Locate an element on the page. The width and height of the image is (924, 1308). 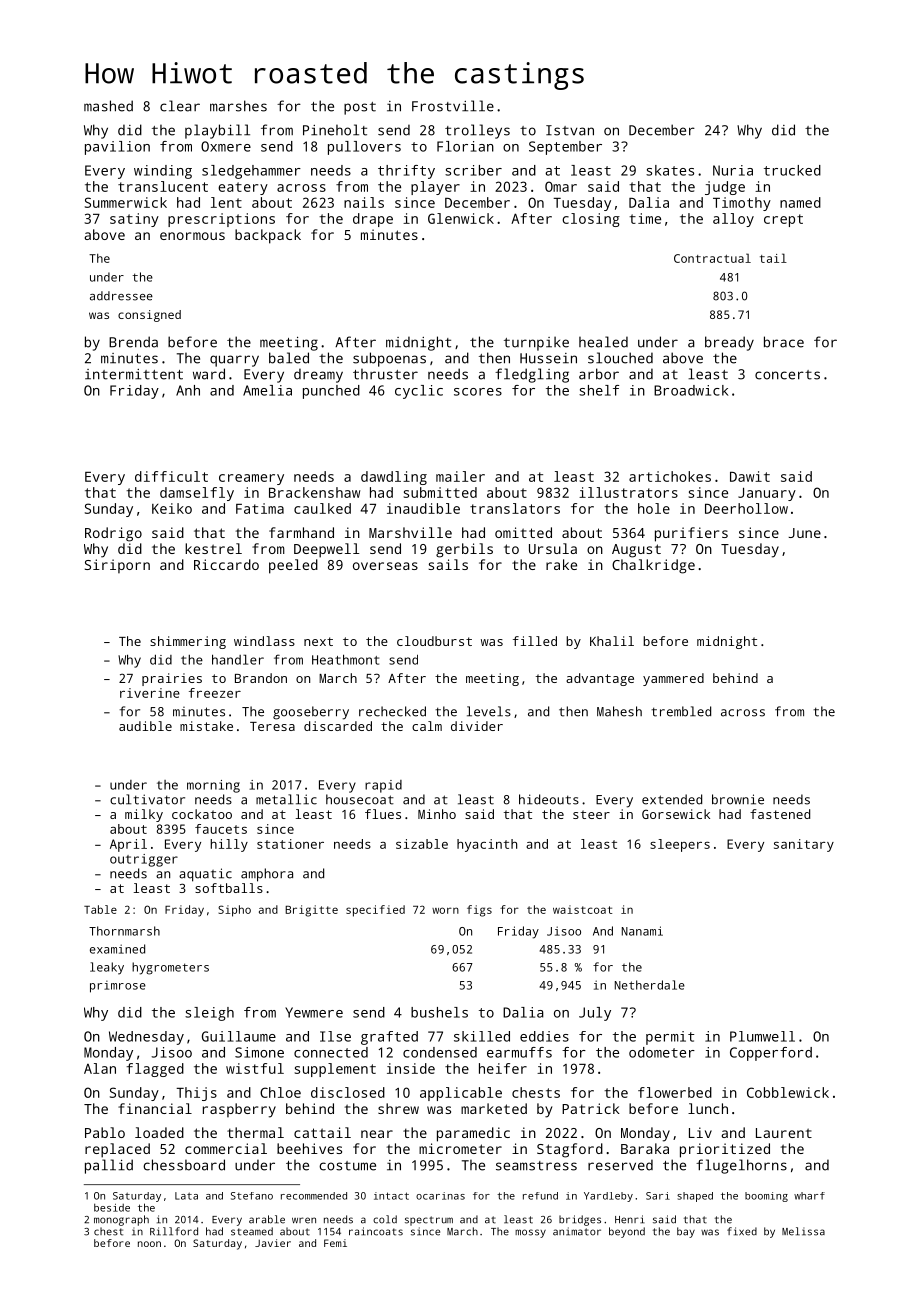
Javier is located at coordinates (273, 1243).
